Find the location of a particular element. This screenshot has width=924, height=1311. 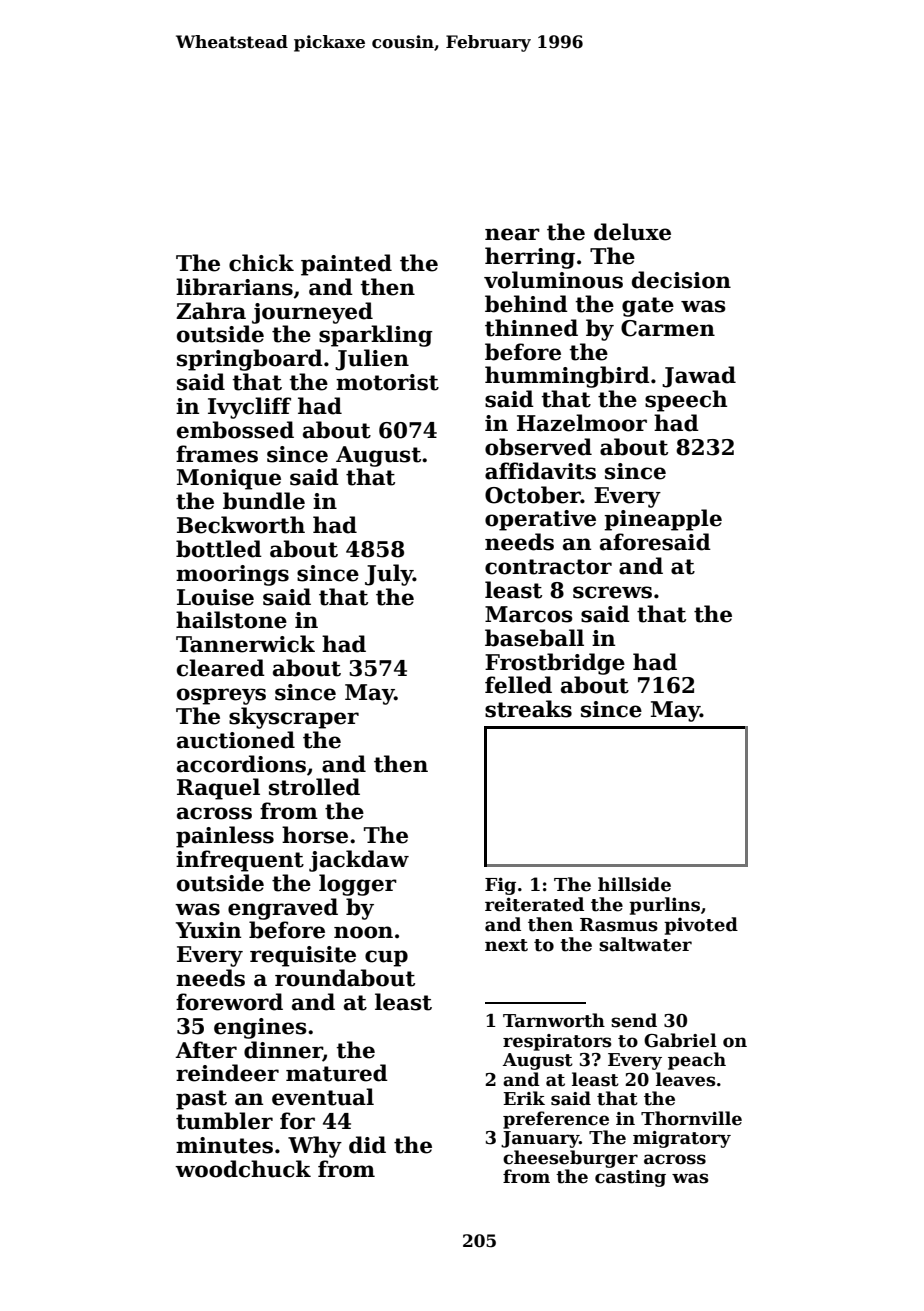

Jawad is located at coordinates (699, 377).
